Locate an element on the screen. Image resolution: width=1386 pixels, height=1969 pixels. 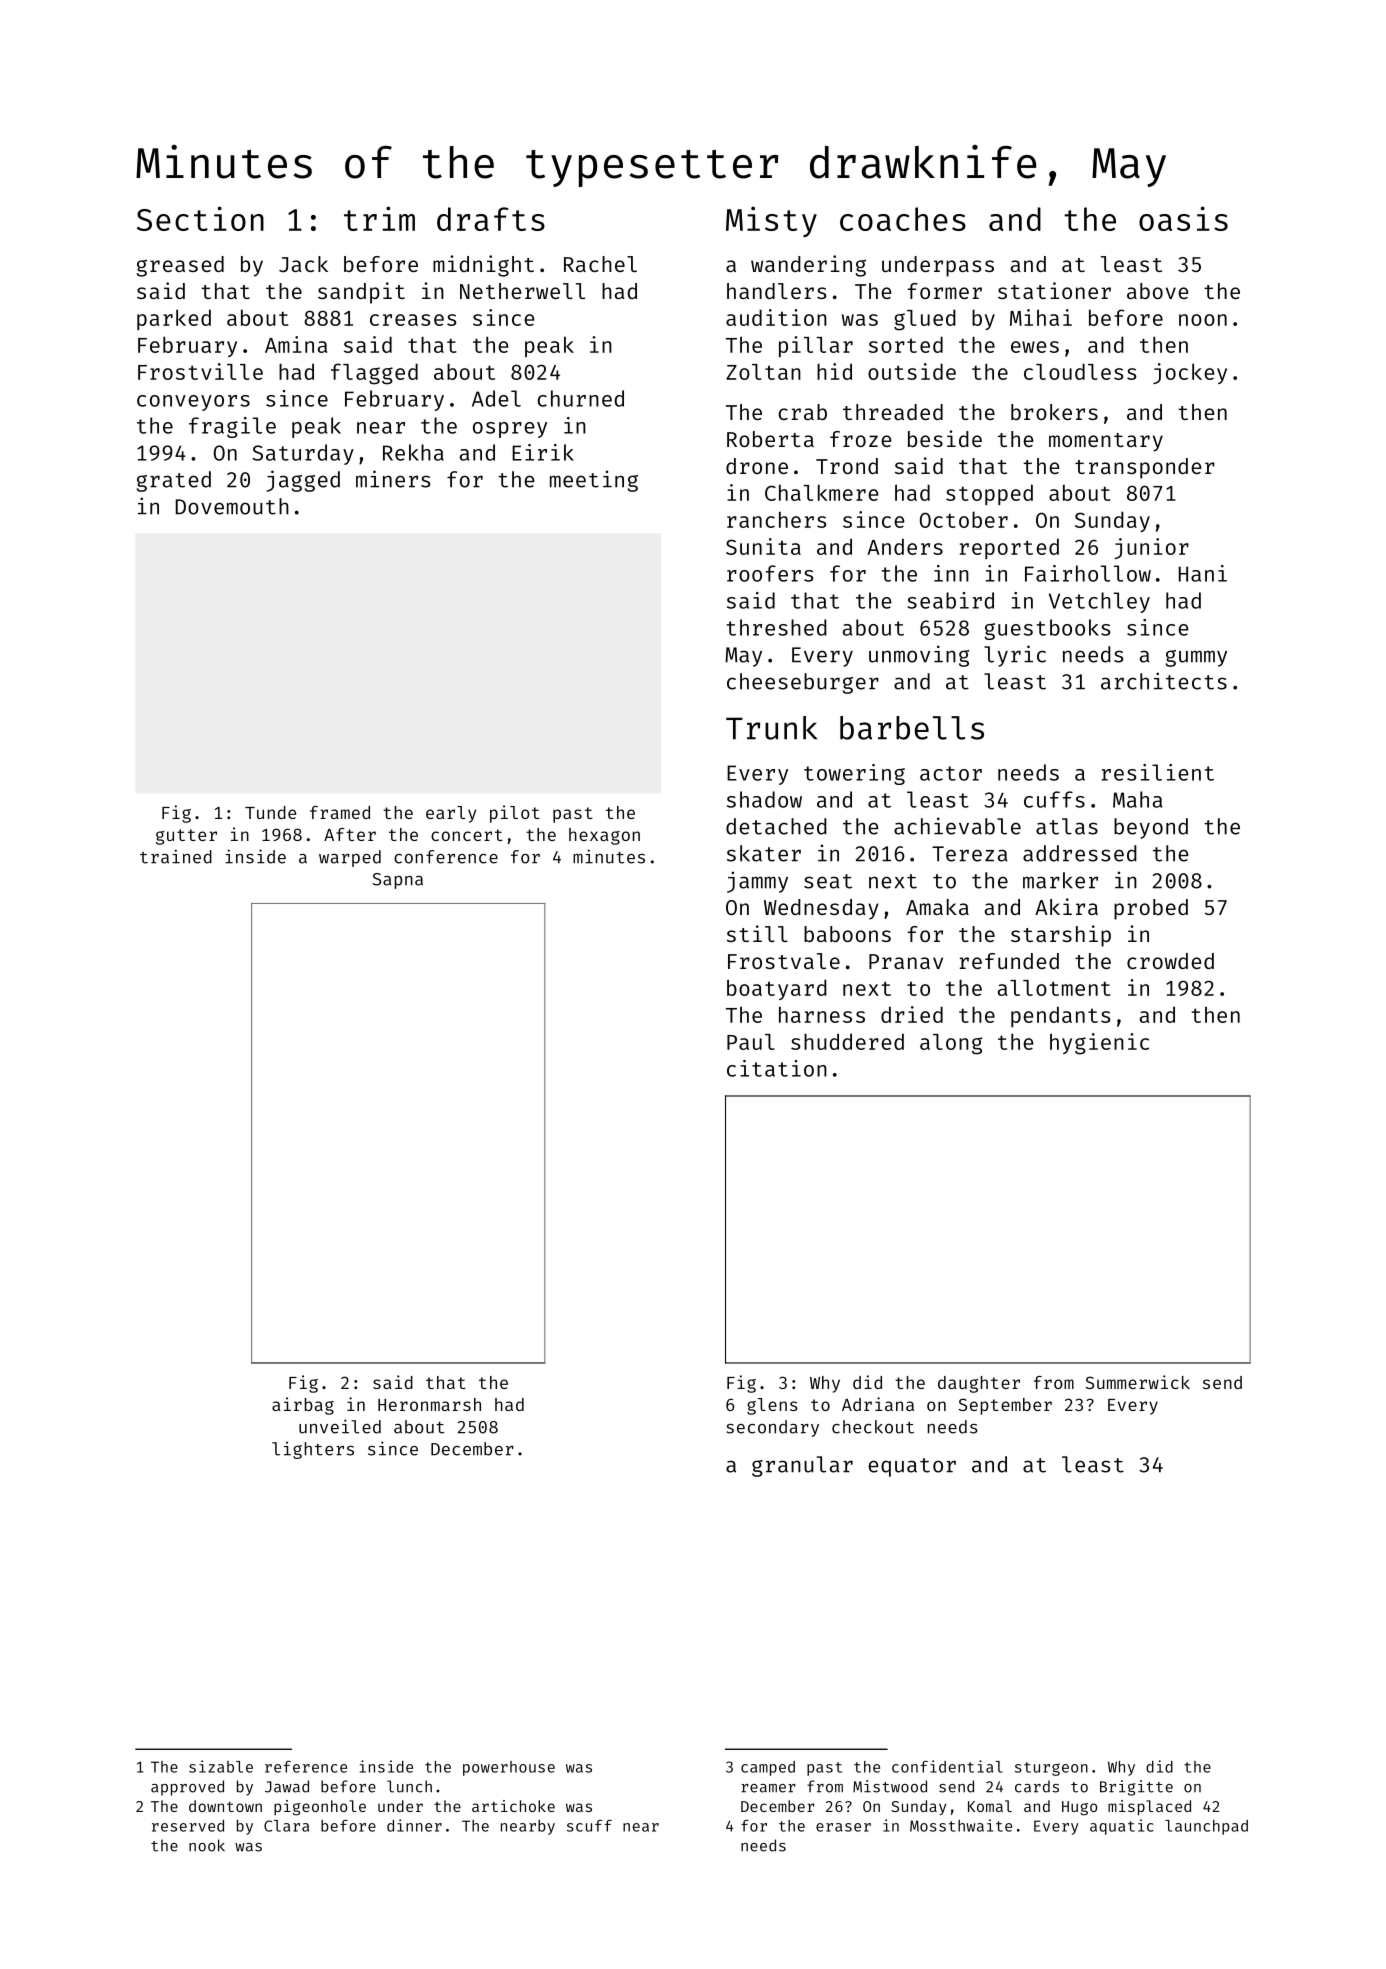
Summerwick is located at coordinates (1138, 1382).
